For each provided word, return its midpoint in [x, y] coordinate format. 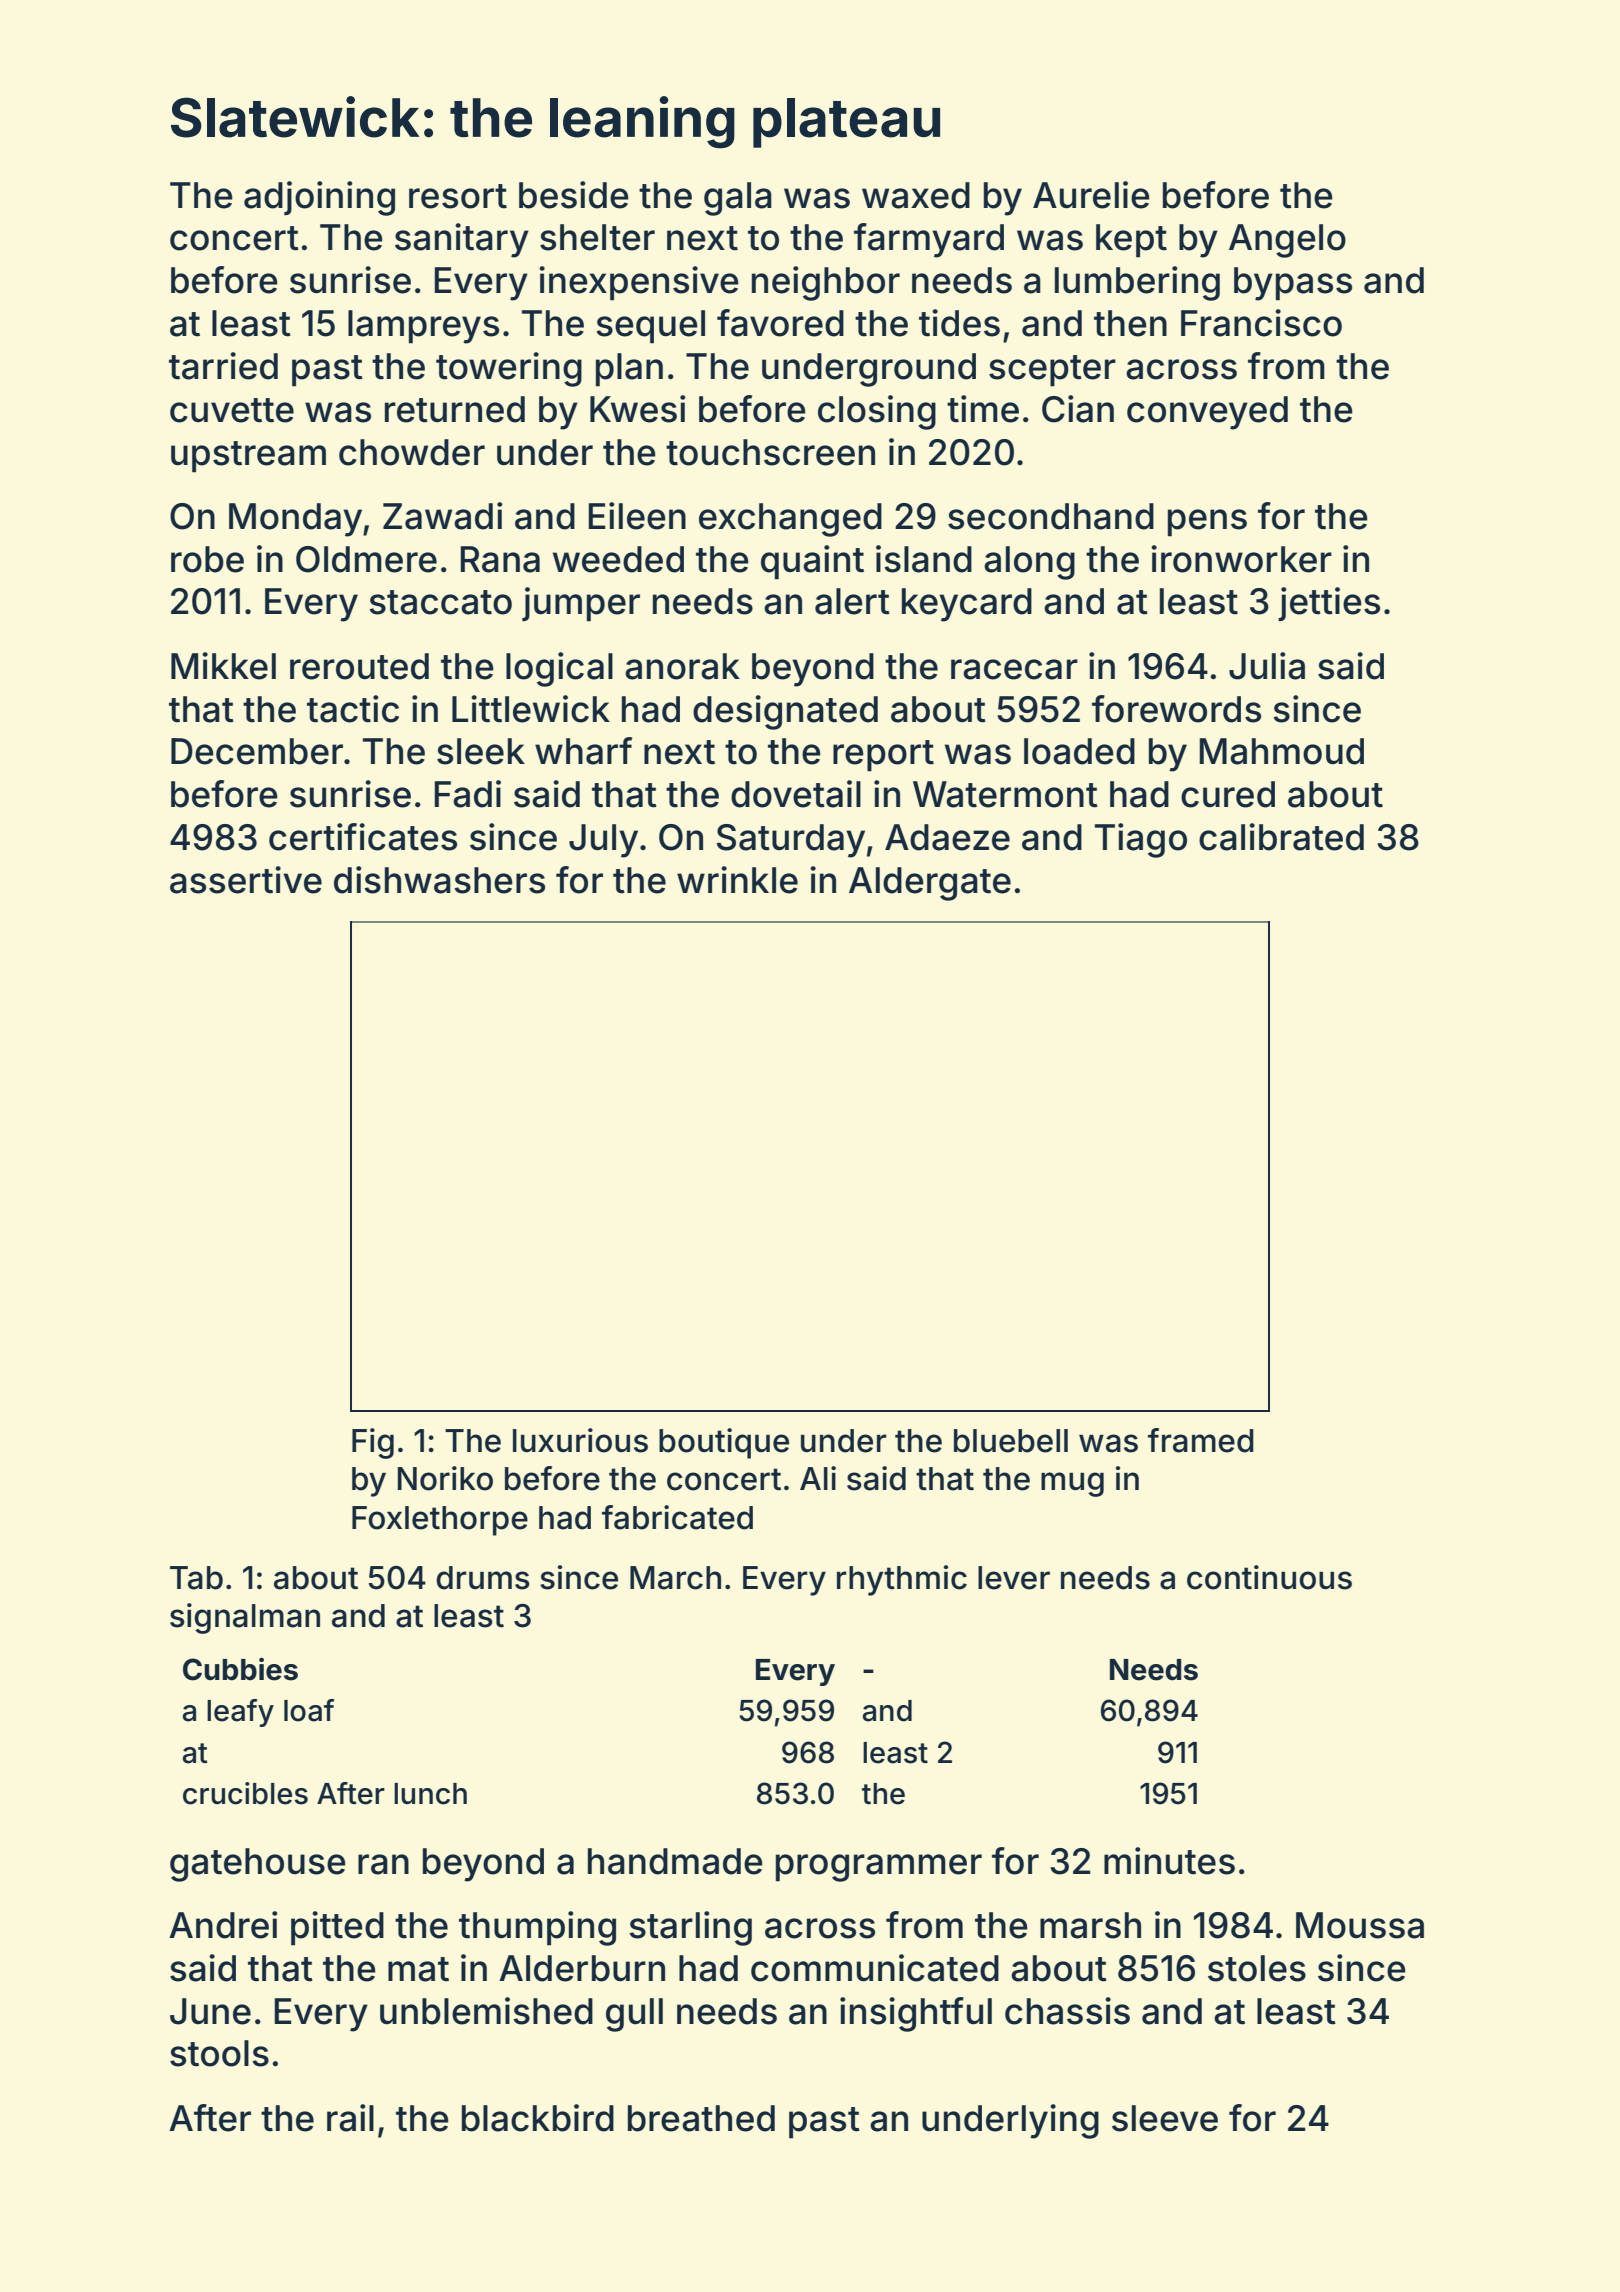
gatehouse [258, 1865]
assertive [246, 880]
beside [574, 195]
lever [1014, 1578]
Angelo [1287, 241]
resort [458, 196]
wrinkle [737, 880]
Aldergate [930, 884]
